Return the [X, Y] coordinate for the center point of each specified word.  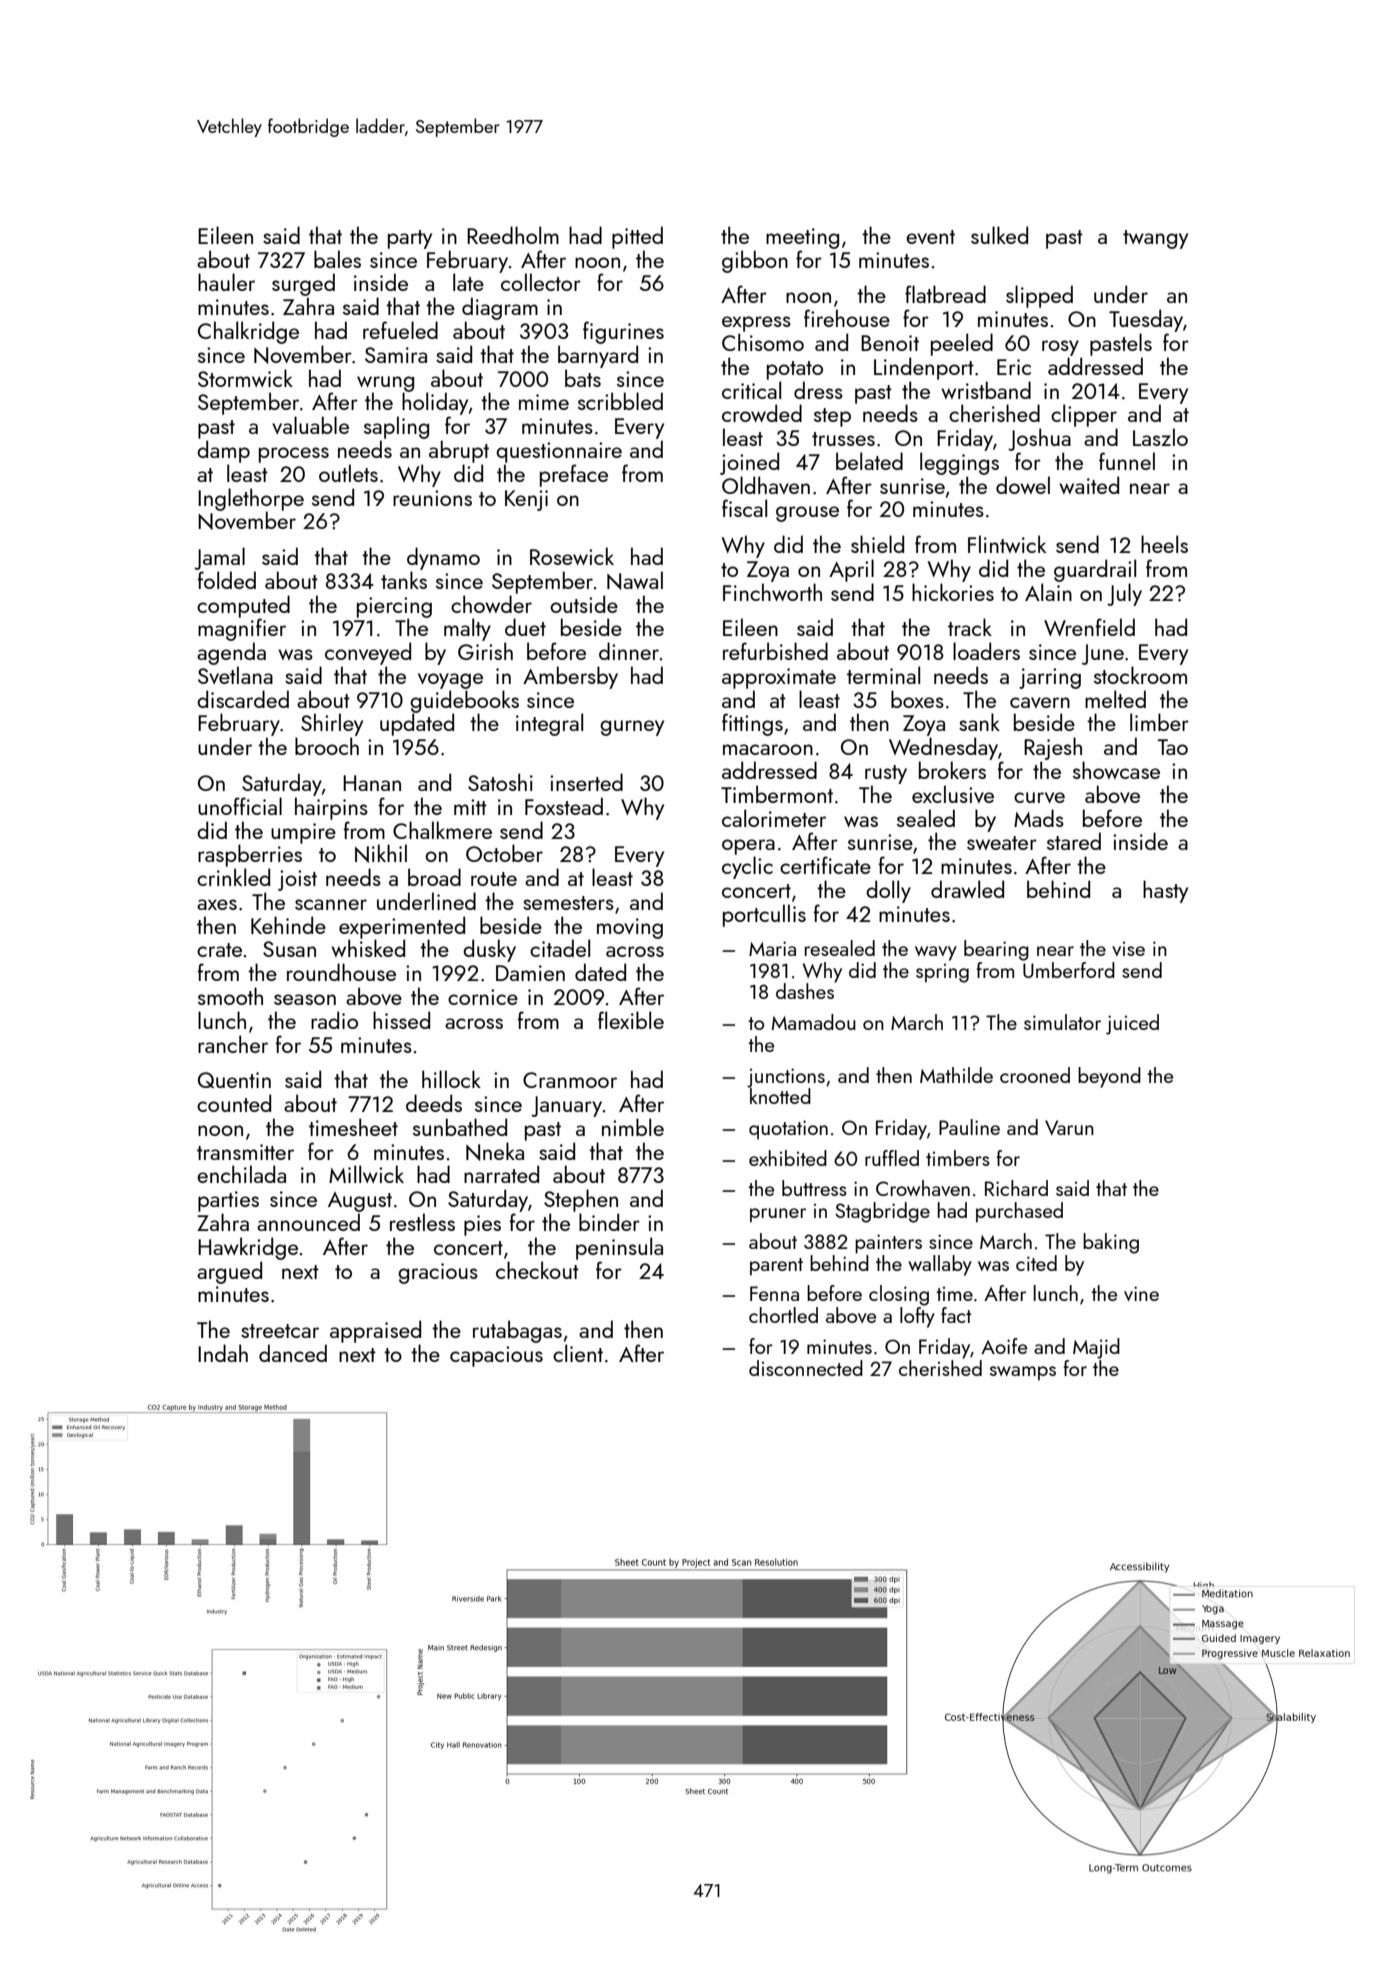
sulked [999, 235]
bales [337, 259]
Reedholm [513, 235]
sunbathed [460, 1127]
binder [609, 1222]
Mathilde [956, 1075]
